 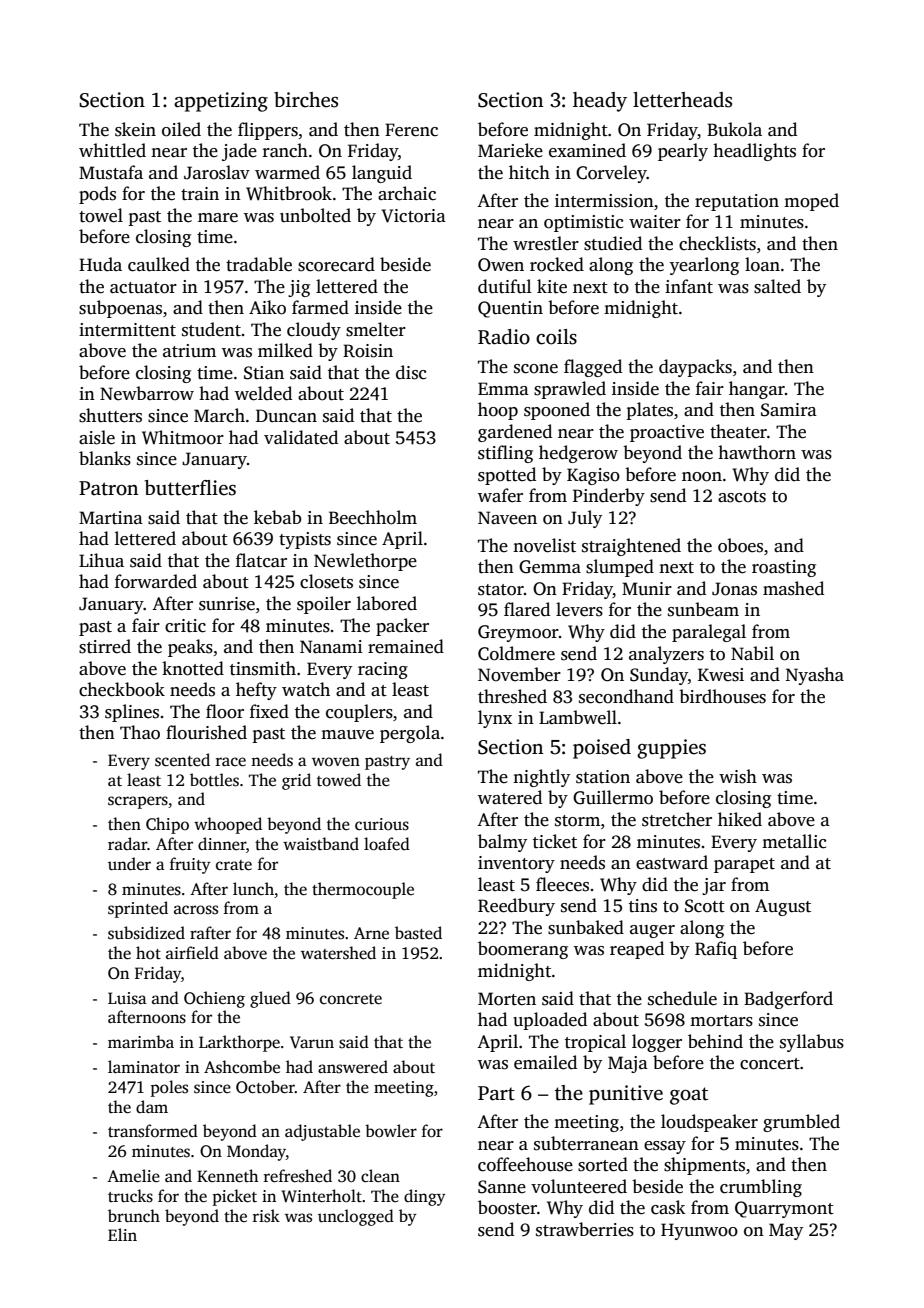 I want to click on Samira, so click(x=789, y=410).
